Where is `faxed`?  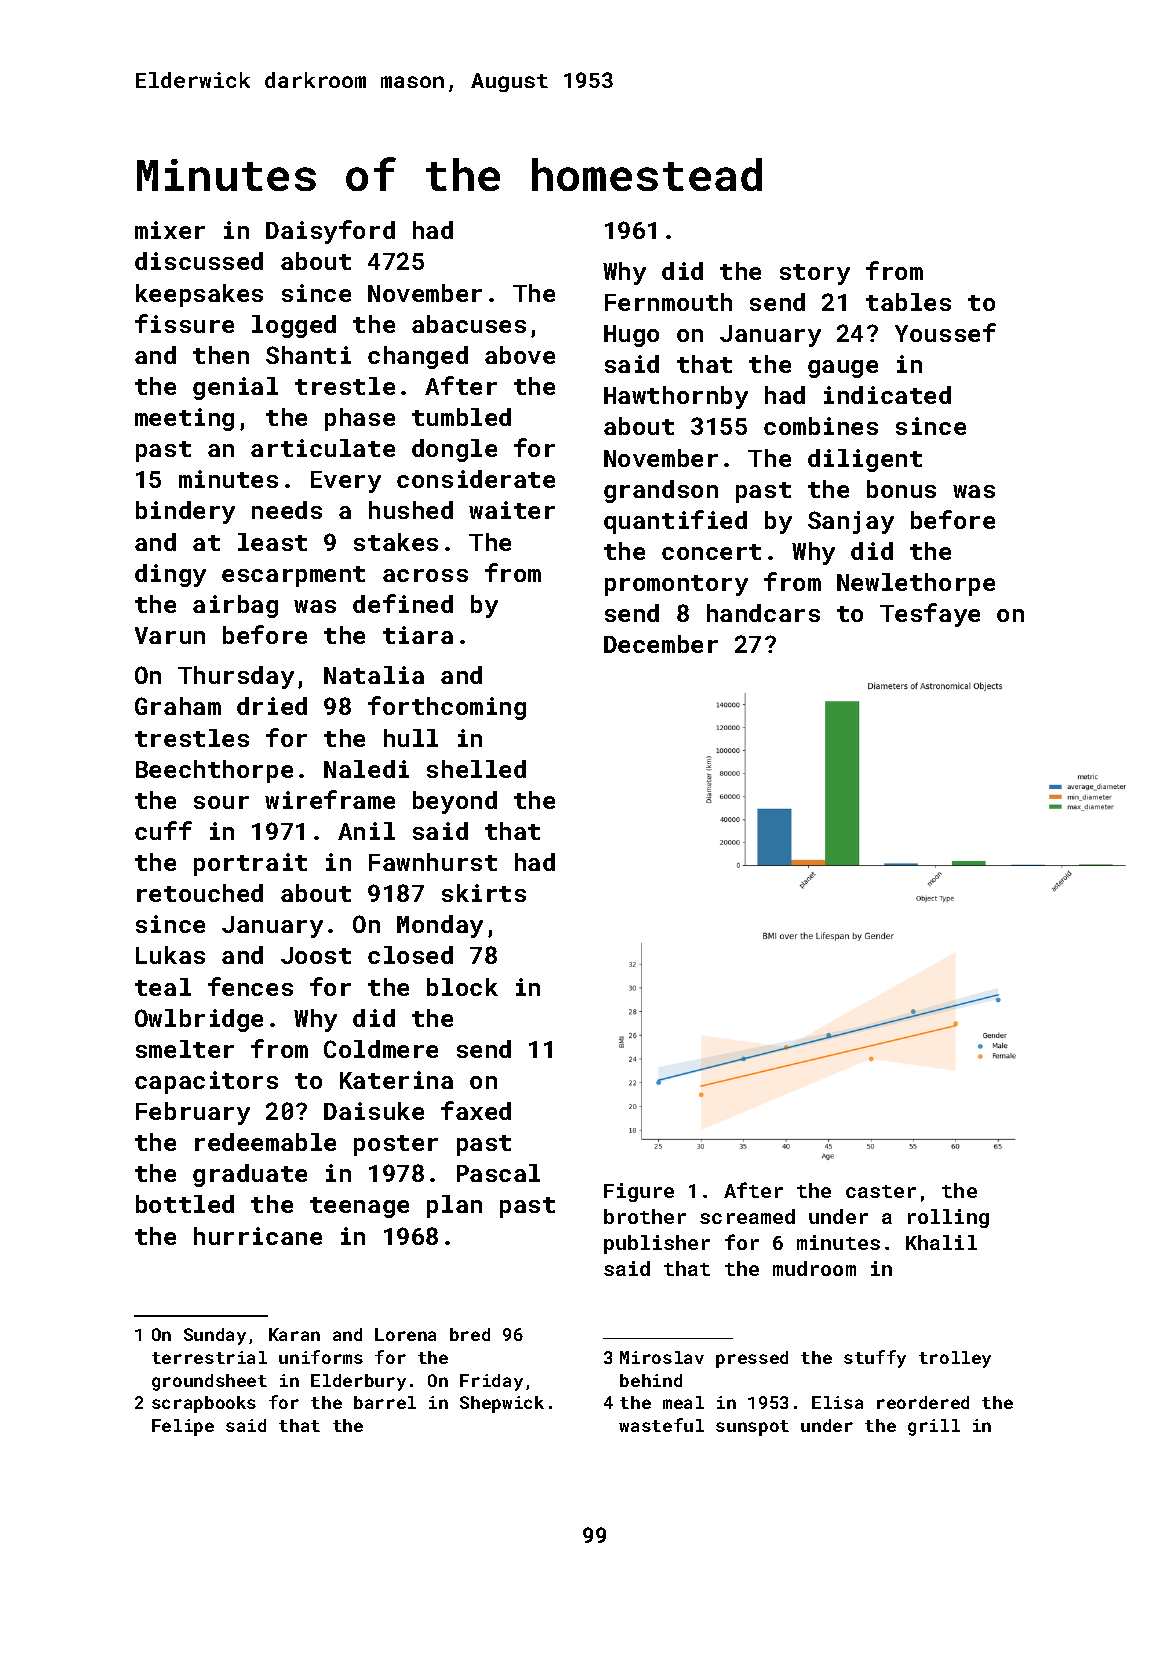
faxed is located at coordinates (476, 1110).
